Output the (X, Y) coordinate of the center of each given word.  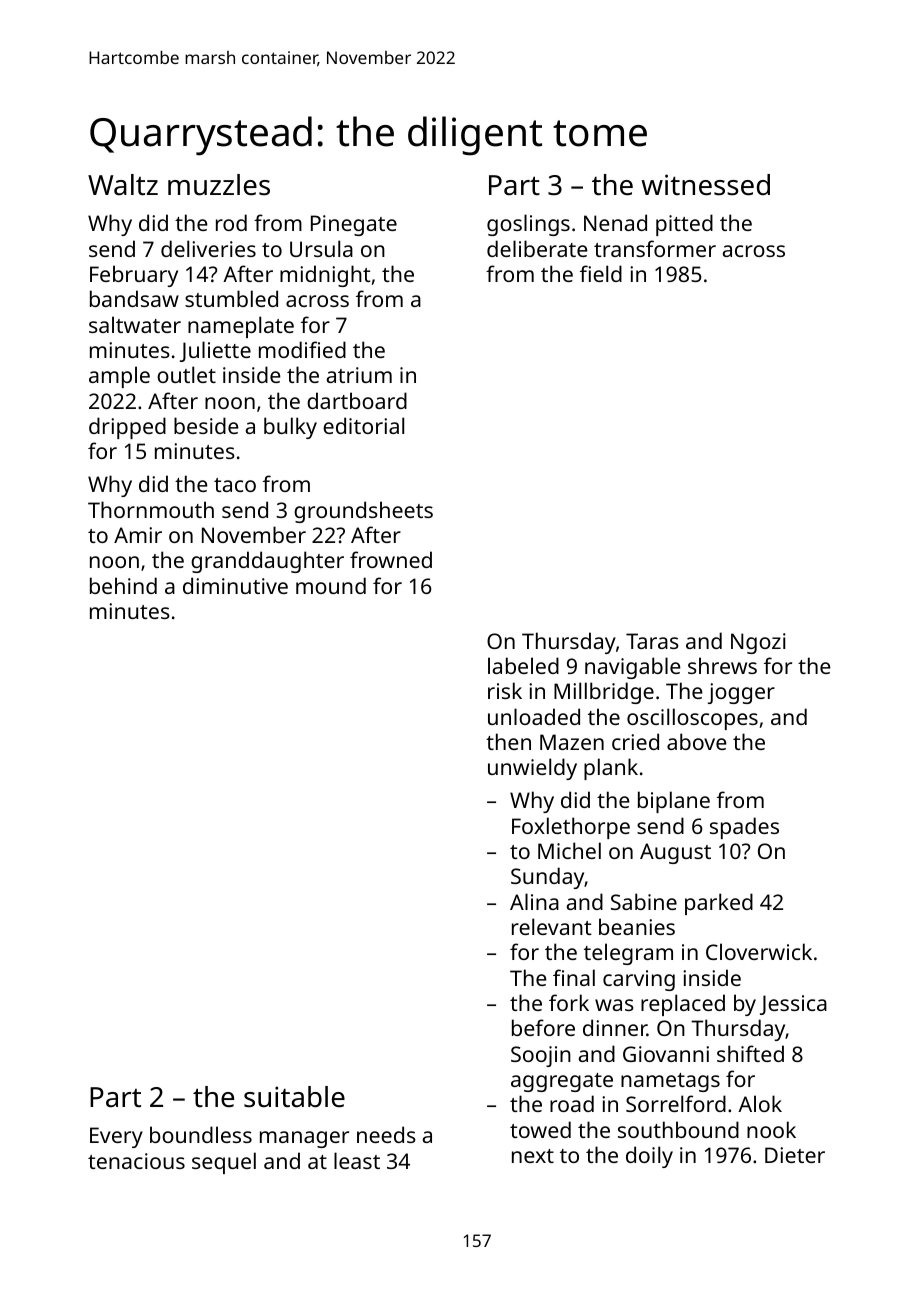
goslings (528, 225)
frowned (391, 559)
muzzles (219, 185)
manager (304, 1139)
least (357, 1160)
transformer (655, 248)
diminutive (235, 585)
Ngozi (758, 643)
